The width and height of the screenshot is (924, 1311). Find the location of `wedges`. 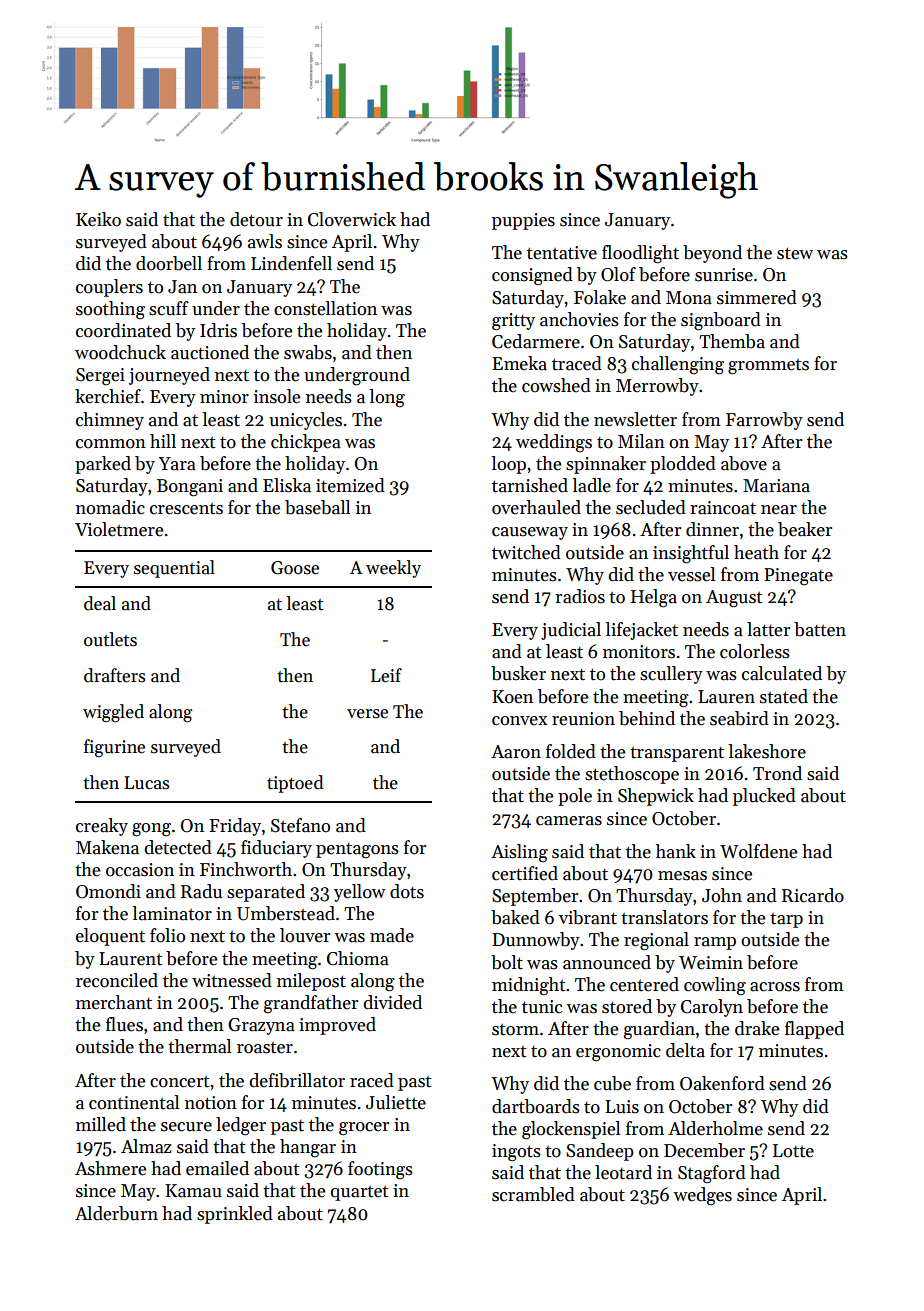

wedges is located at coordinates (702, 1196).
